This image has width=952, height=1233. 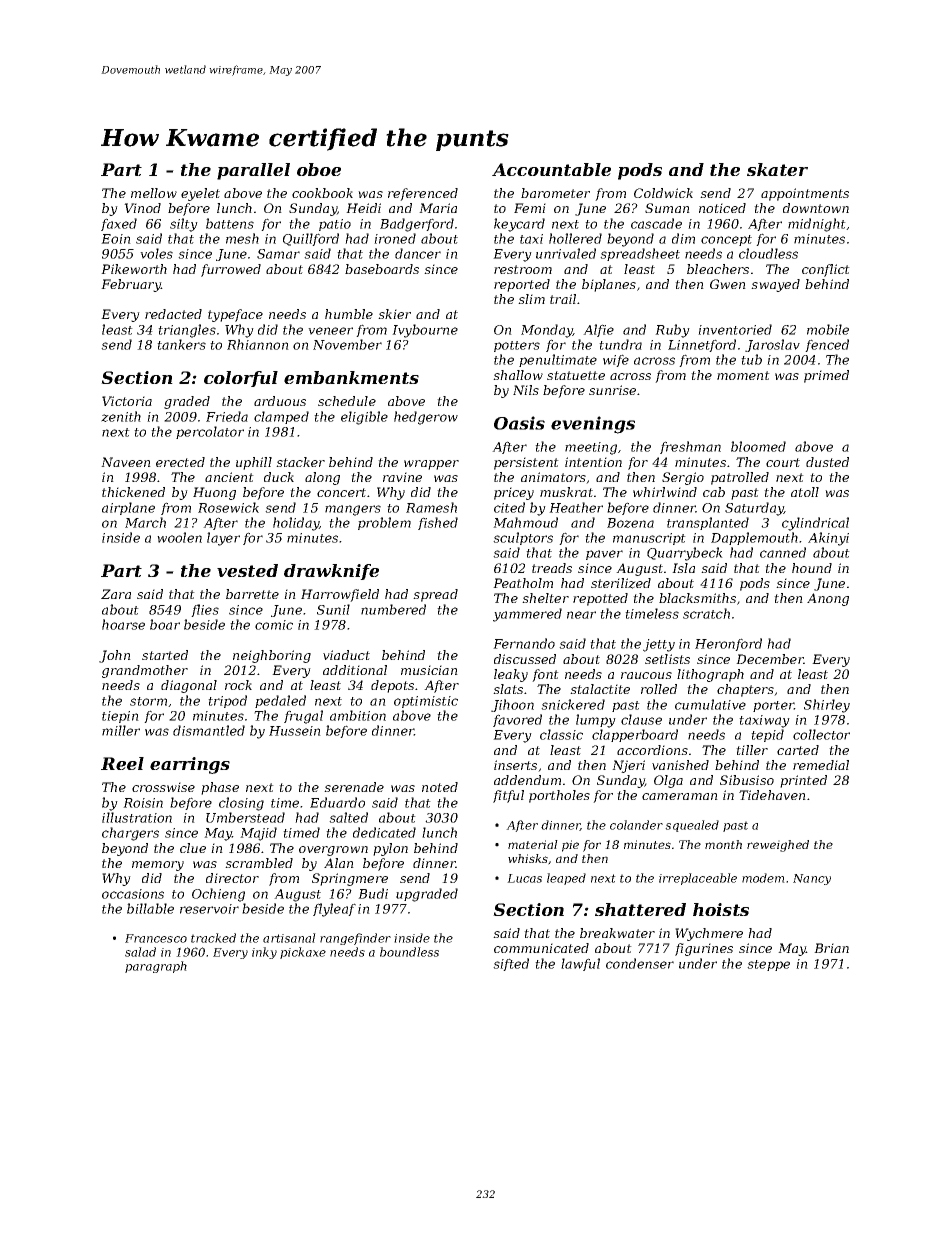 What do you see at coordinates (591, 448) in the image?
I see `meeting` at bounding box center [591, 448].
